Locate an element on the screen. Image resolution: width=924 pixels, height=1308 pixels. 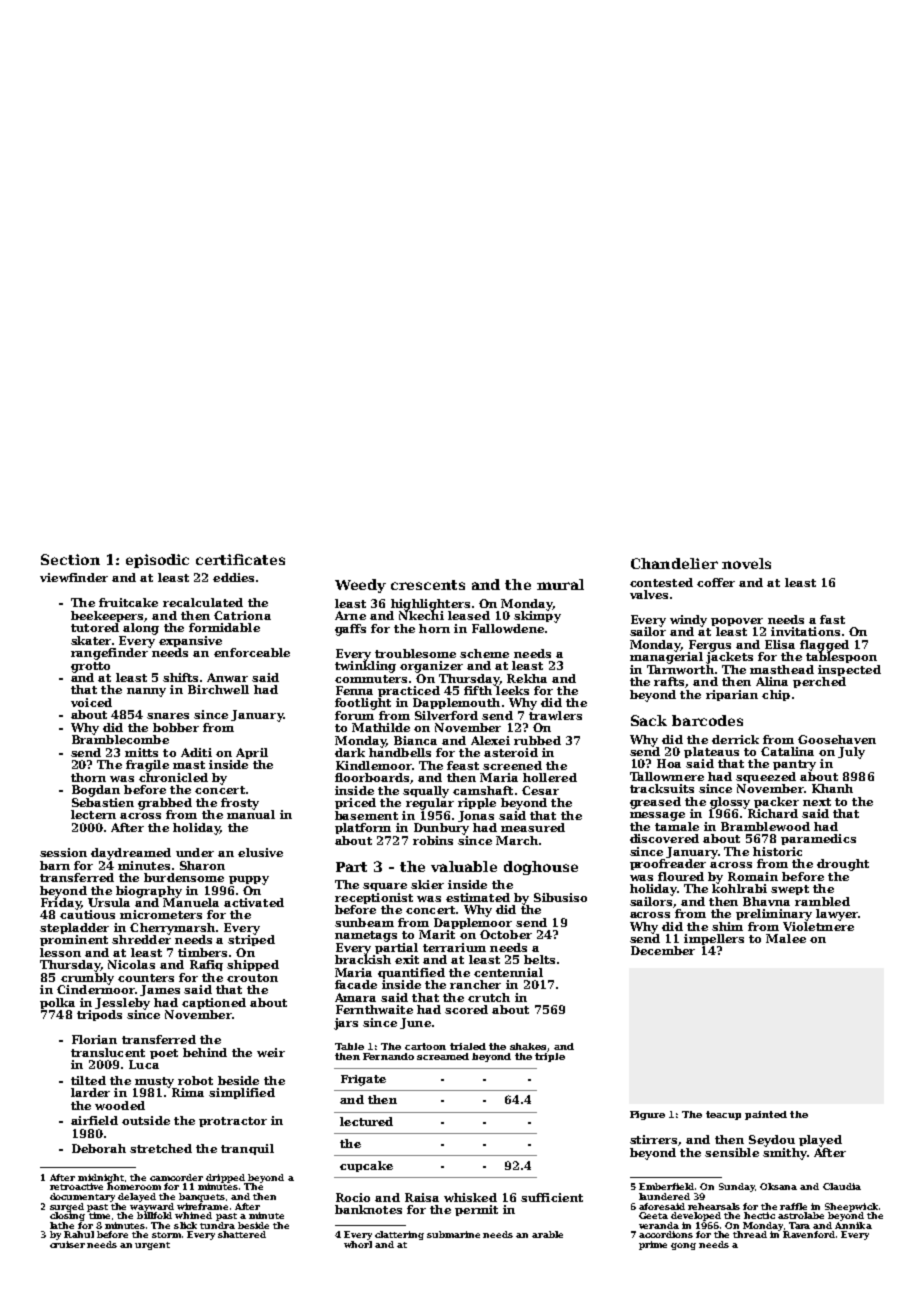
Bramblewood is located at coordinates (765, 826).
